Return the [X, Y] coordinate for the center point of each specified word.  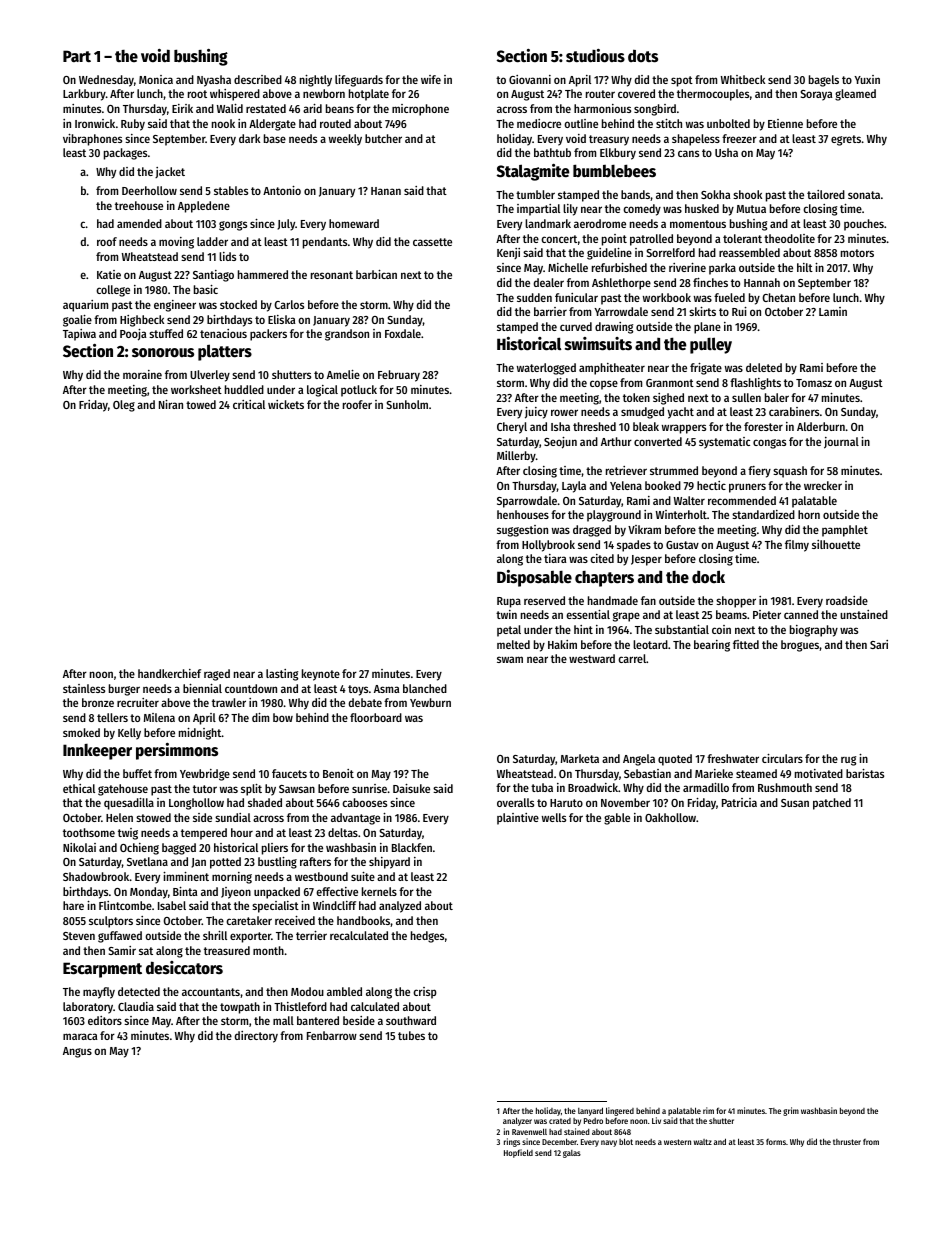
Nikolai [79, 847]
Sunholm [407, 404]
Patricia [739, 802]
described [258, 79]
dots [643, 56]
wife [431, 79]
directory [256, 1037]
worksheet [196, 389]
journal [841, 443]
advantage [355, 819]
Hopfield [518, 1153]
